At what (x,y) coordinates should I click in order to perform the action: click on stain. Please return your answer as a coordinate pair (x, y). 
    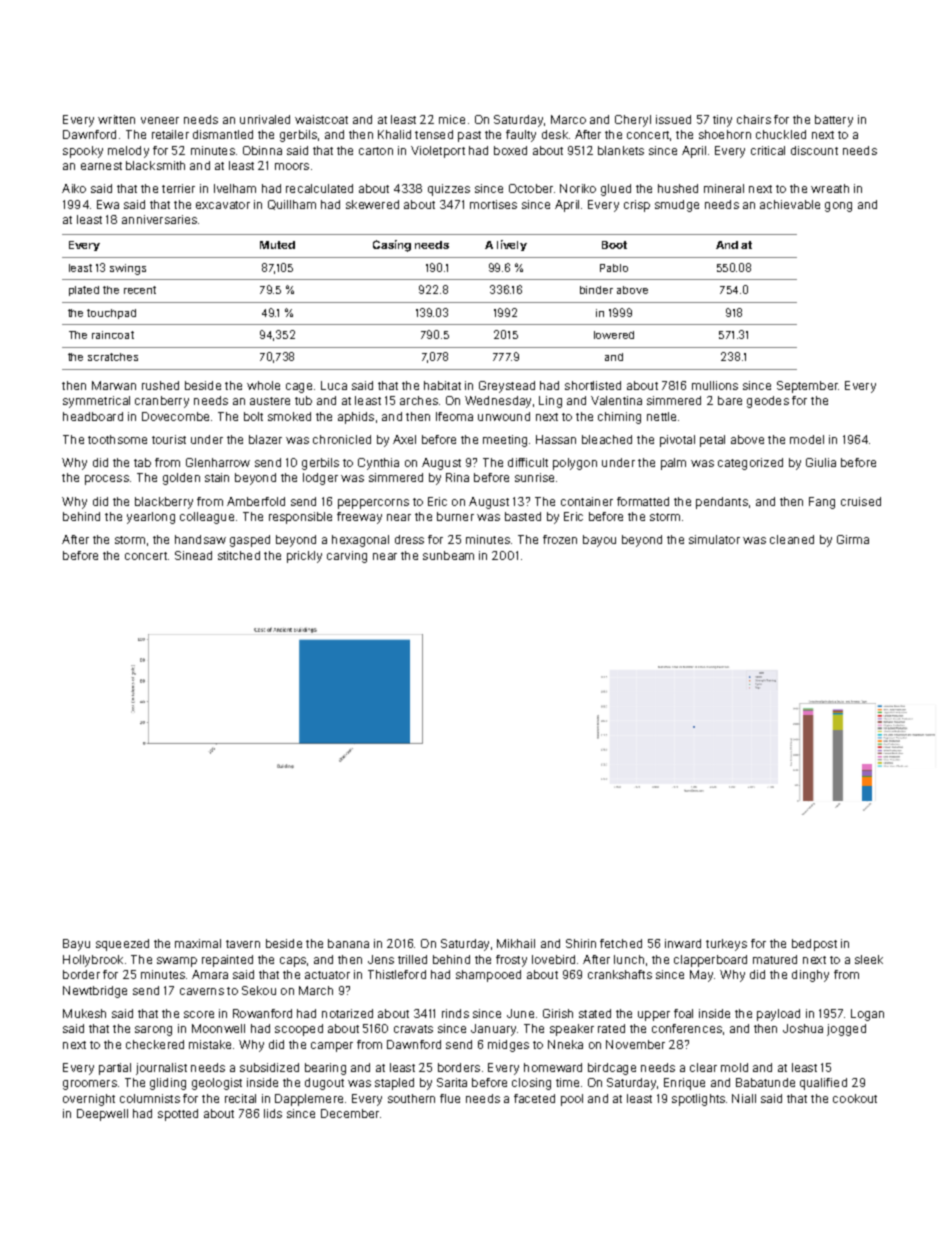
    Looking at the image, I should click on (217, 477).
